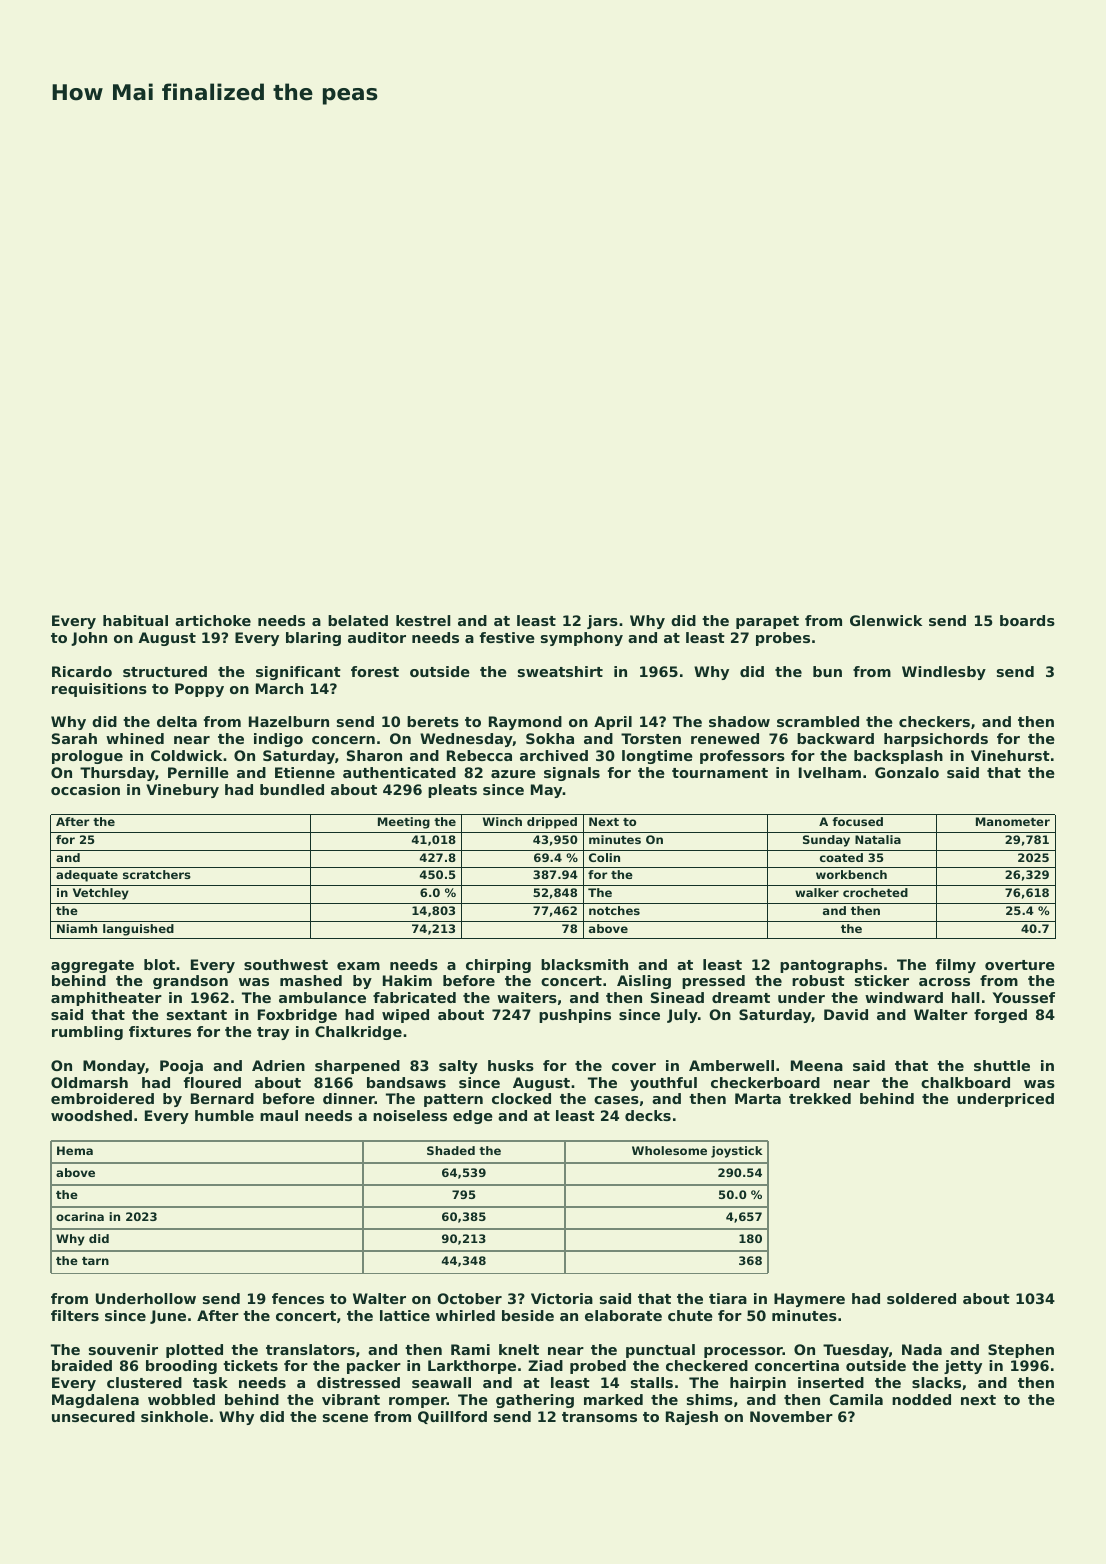 This screenshot has width=1106, height=1564. Describe the element at coordinates (562, 1298) in the screenshot. I see `Victoria` at that location.
